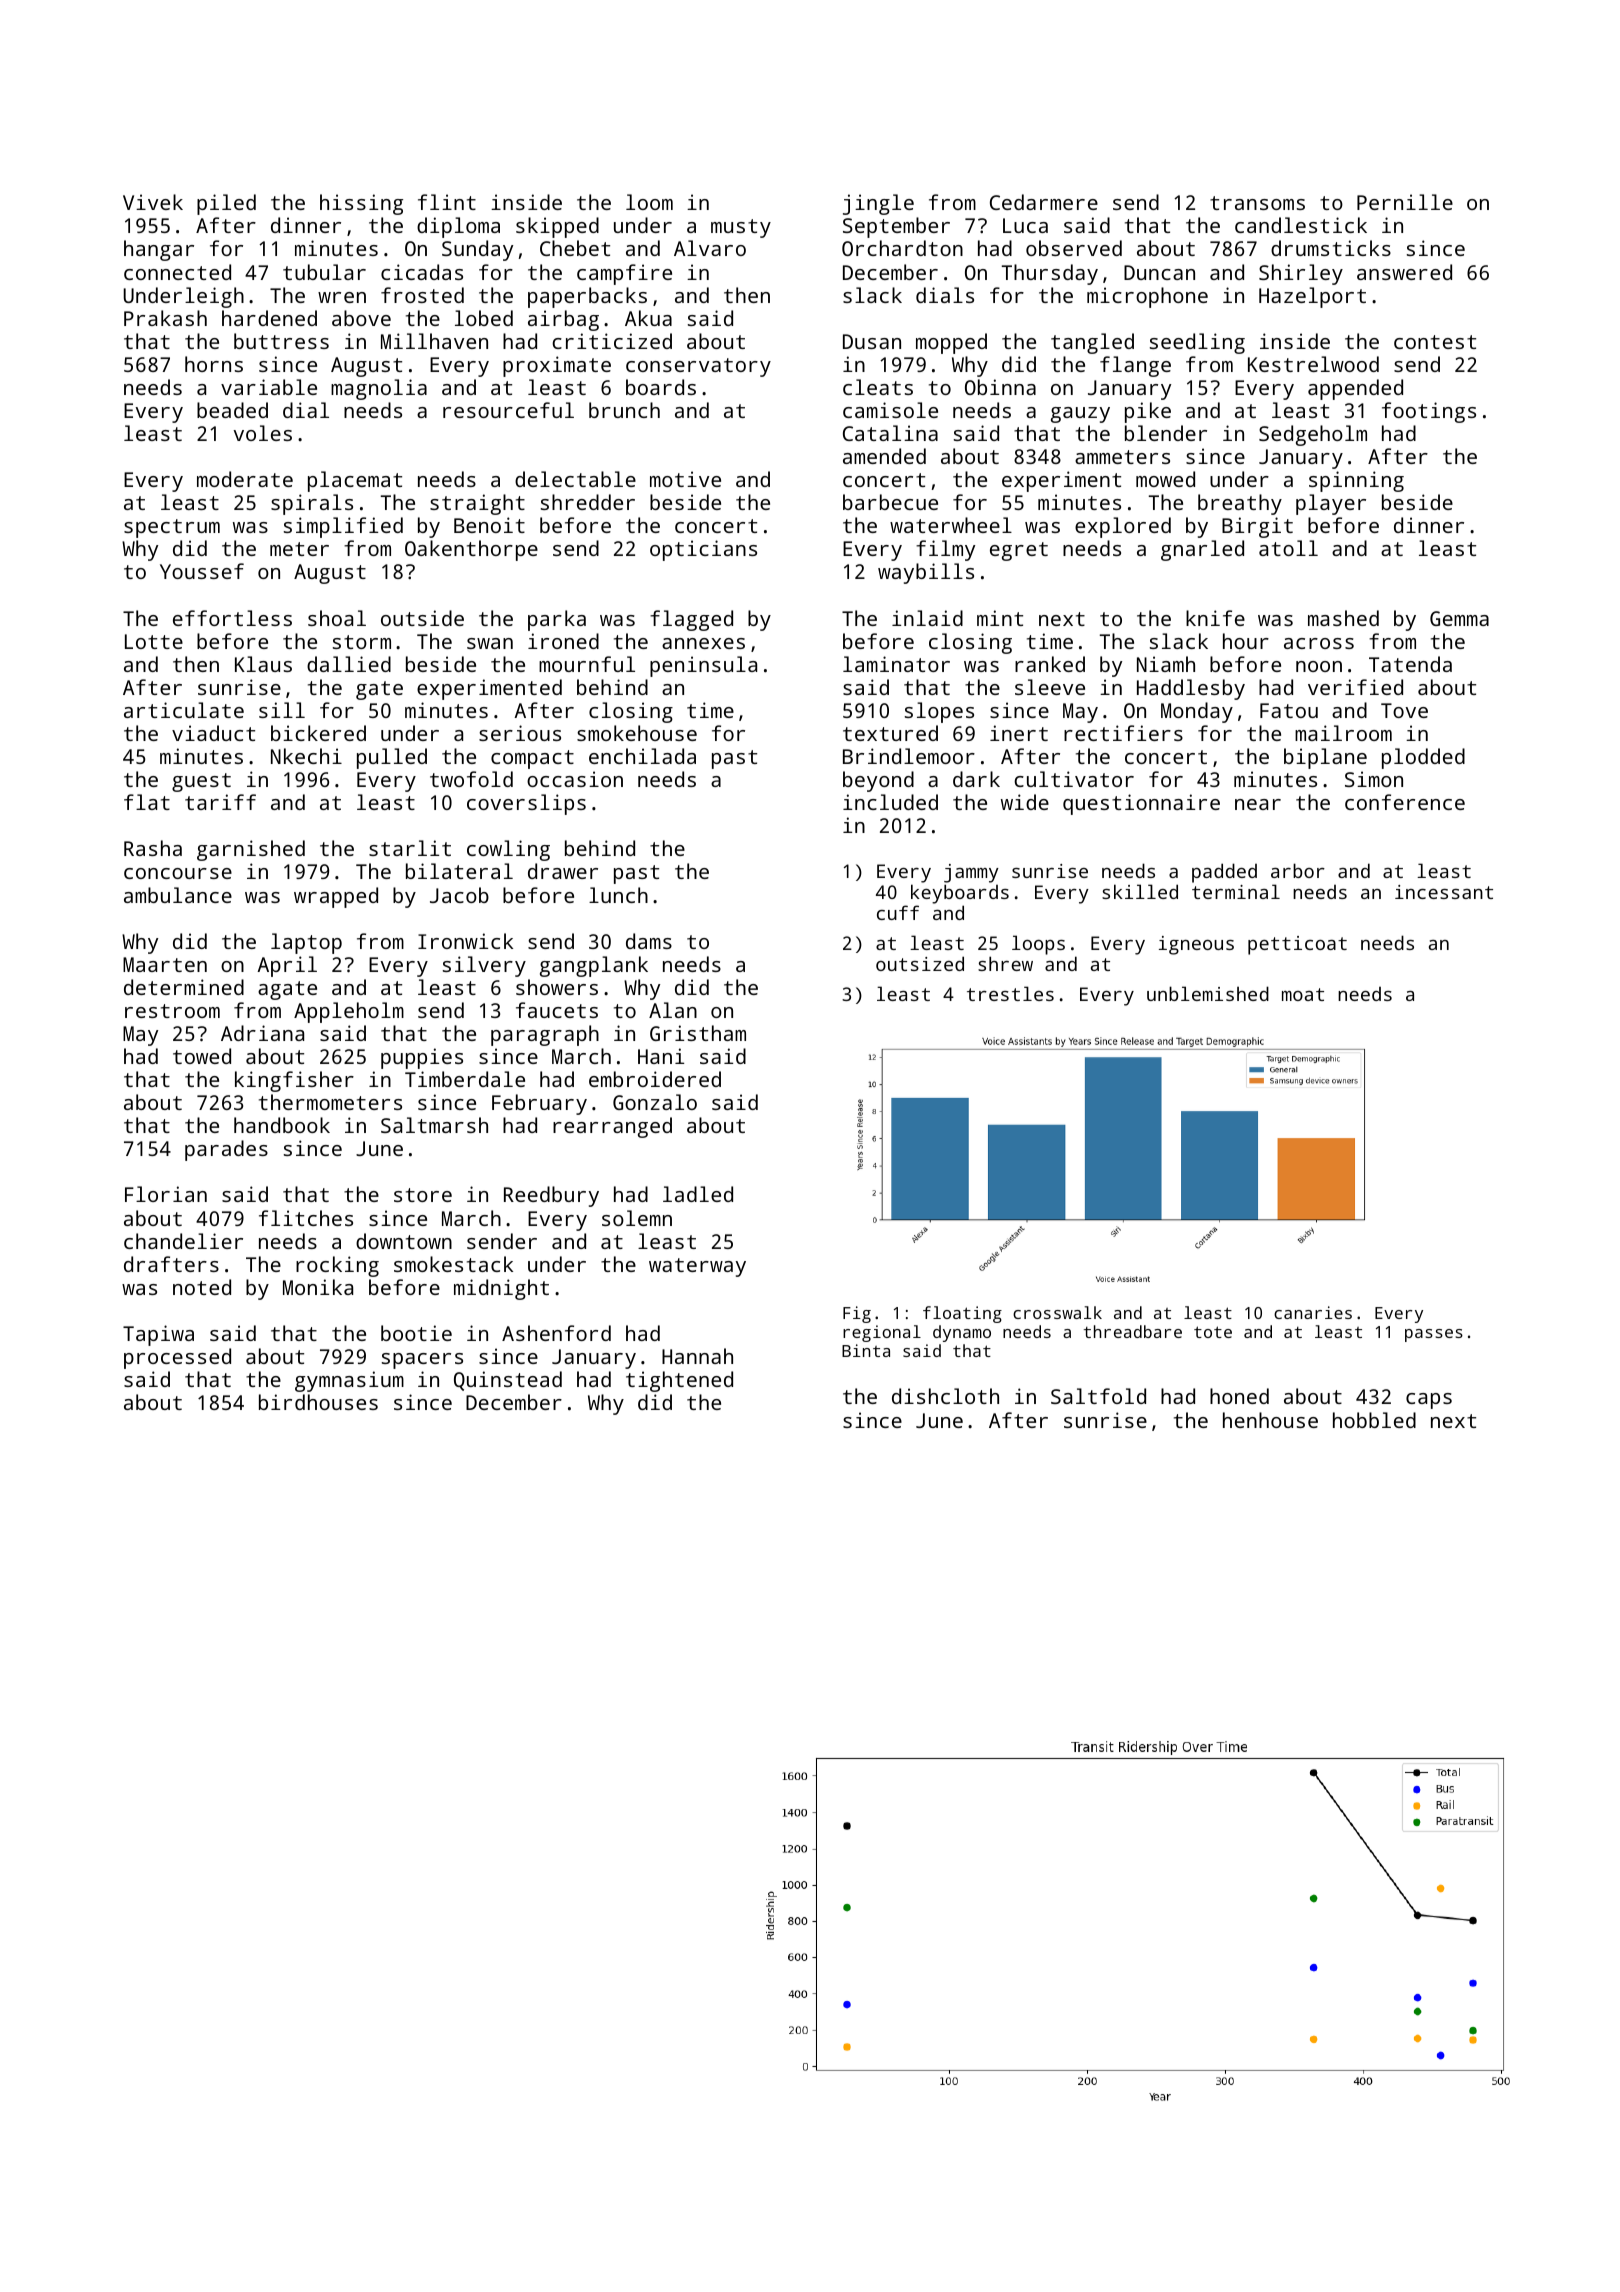  I want to click on Ironwick, so click(465, 941).
